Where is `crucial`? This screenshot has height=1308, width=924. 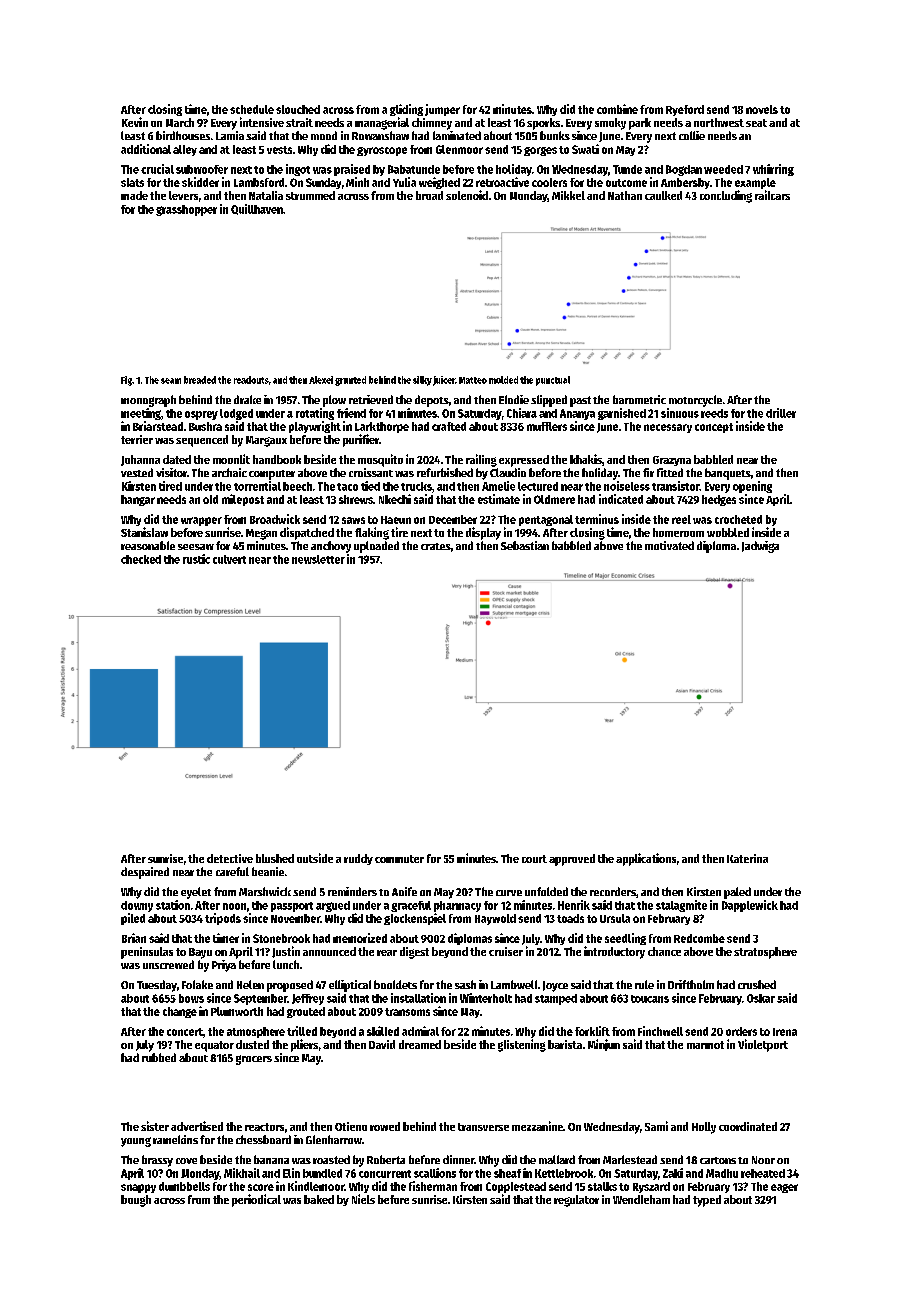
crucial is located at coordinates (157, 169).
